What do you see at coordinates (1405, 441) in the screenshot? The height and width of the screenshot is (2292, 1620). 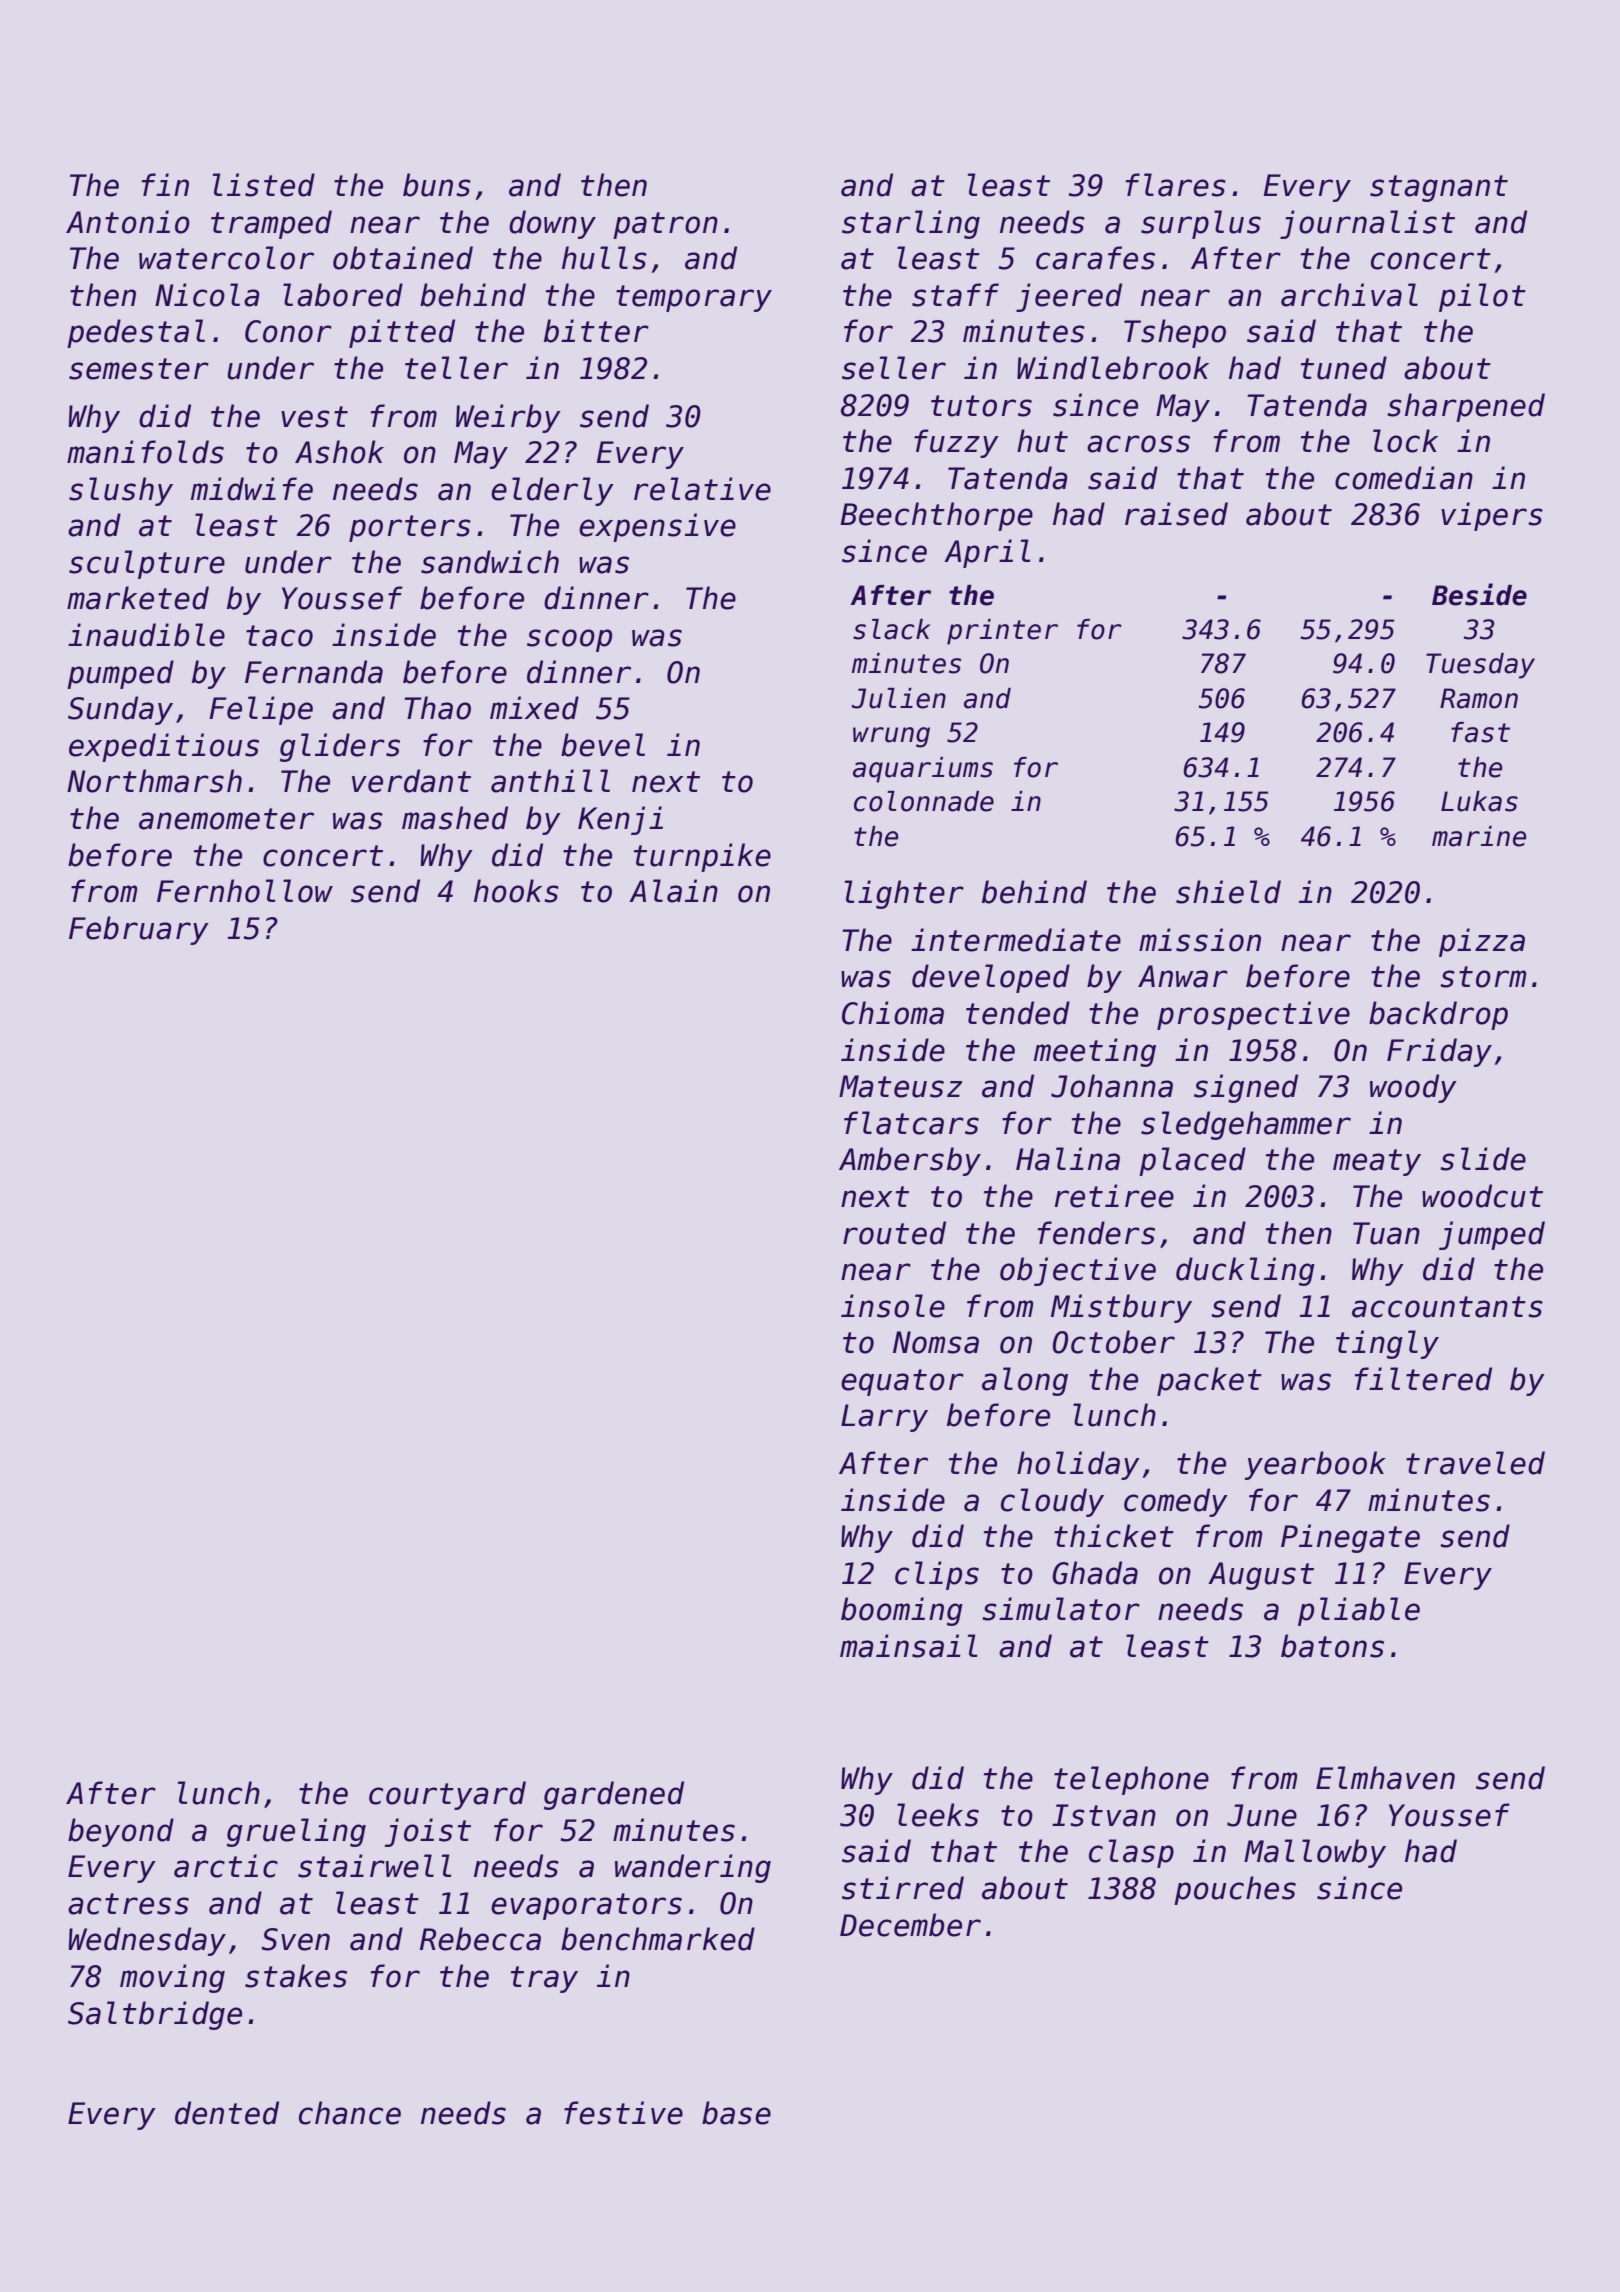 I see `lock` at bounding box center [1405, 441].
